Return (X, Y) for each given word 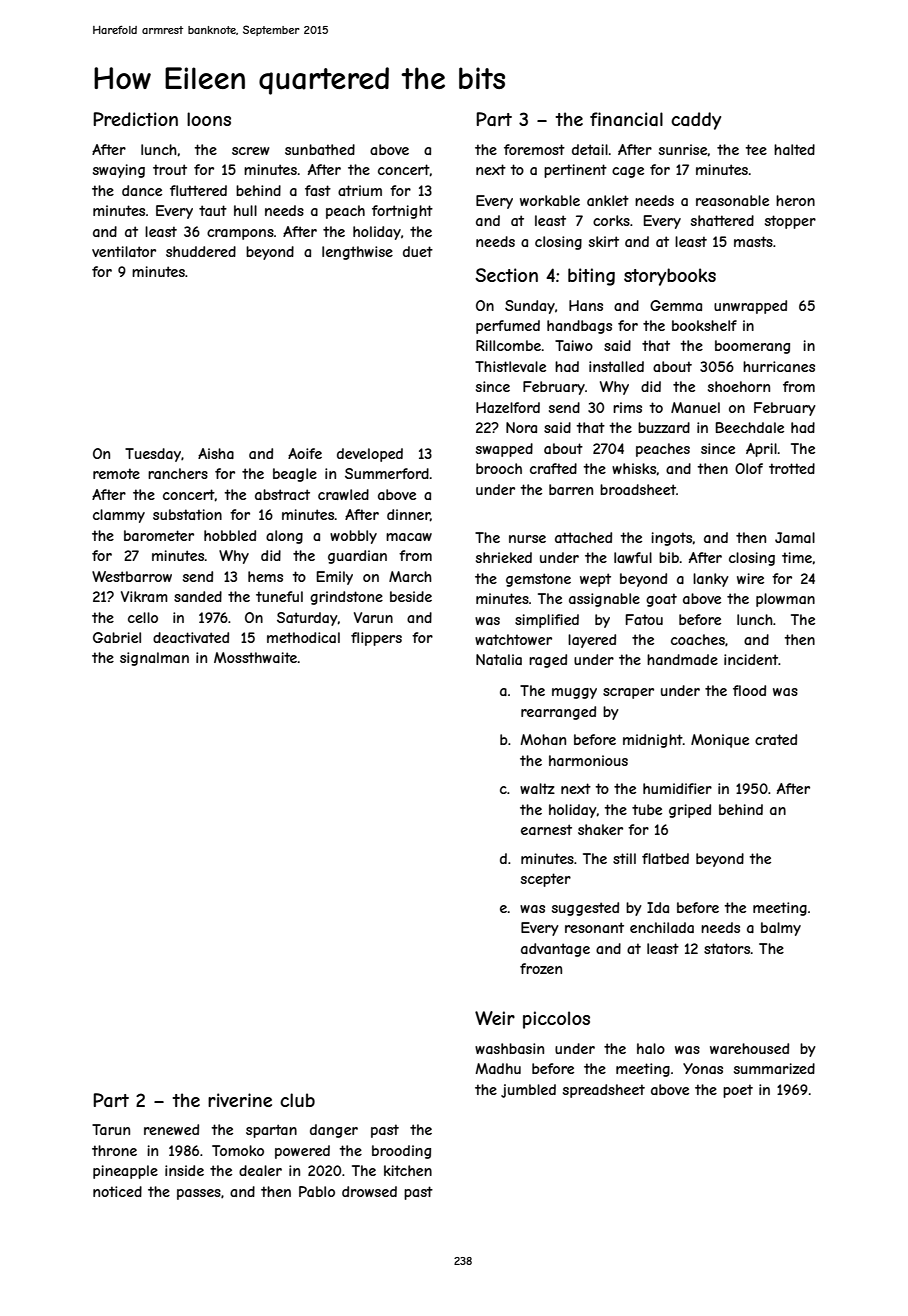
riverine (240, 1100)
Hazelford (508, 407)
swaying (119, 171)
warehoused (749, 1048)
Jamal (795, 537)
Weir (495, 1018)
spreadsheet (604, 1091)
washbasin (509, 1048)
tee (756, 149)
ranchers (178, 473)
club (297, 1100)
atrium (360, 190)
